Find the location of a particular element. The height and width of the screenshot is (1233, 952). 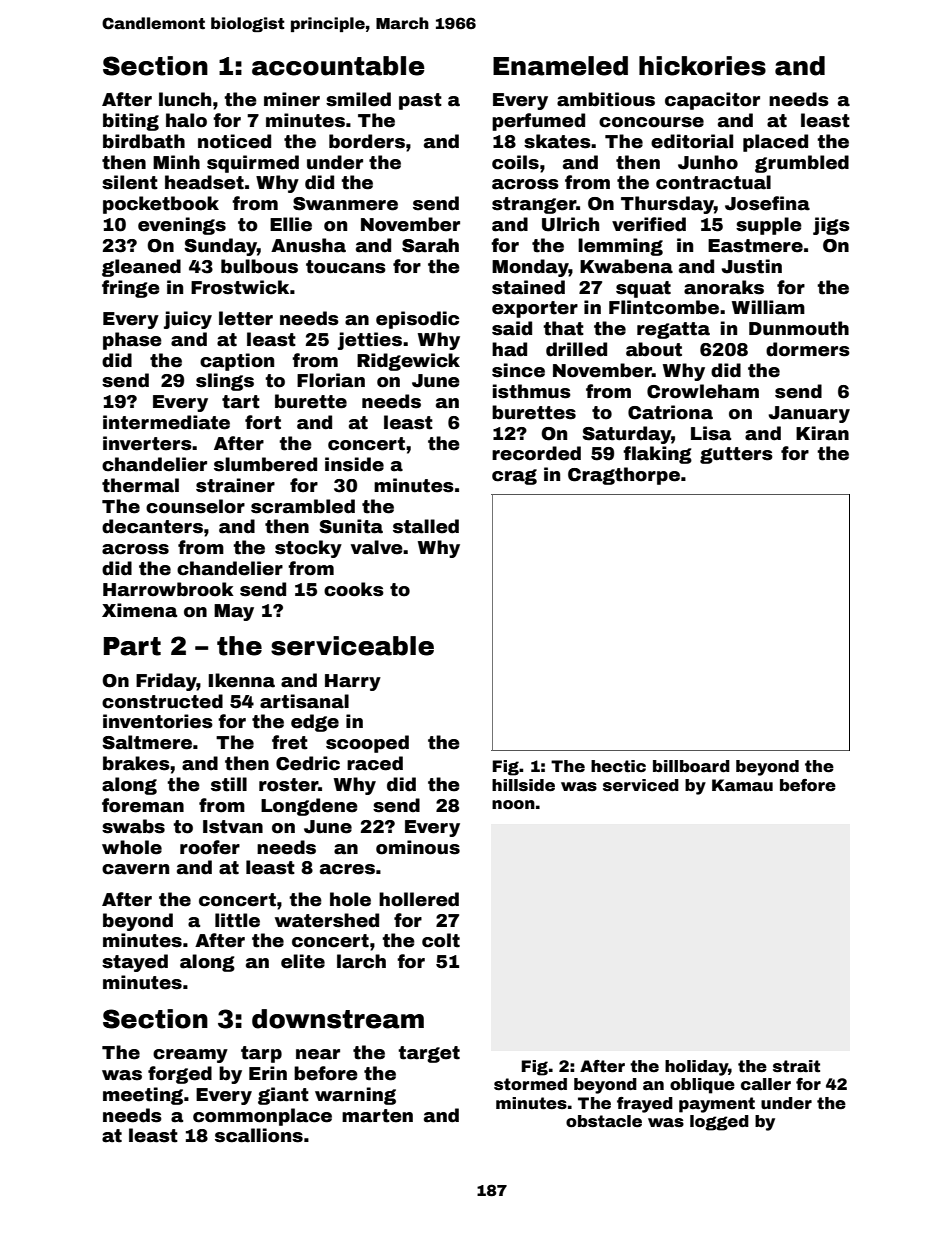

halo is located at coordinates (186, 120).
